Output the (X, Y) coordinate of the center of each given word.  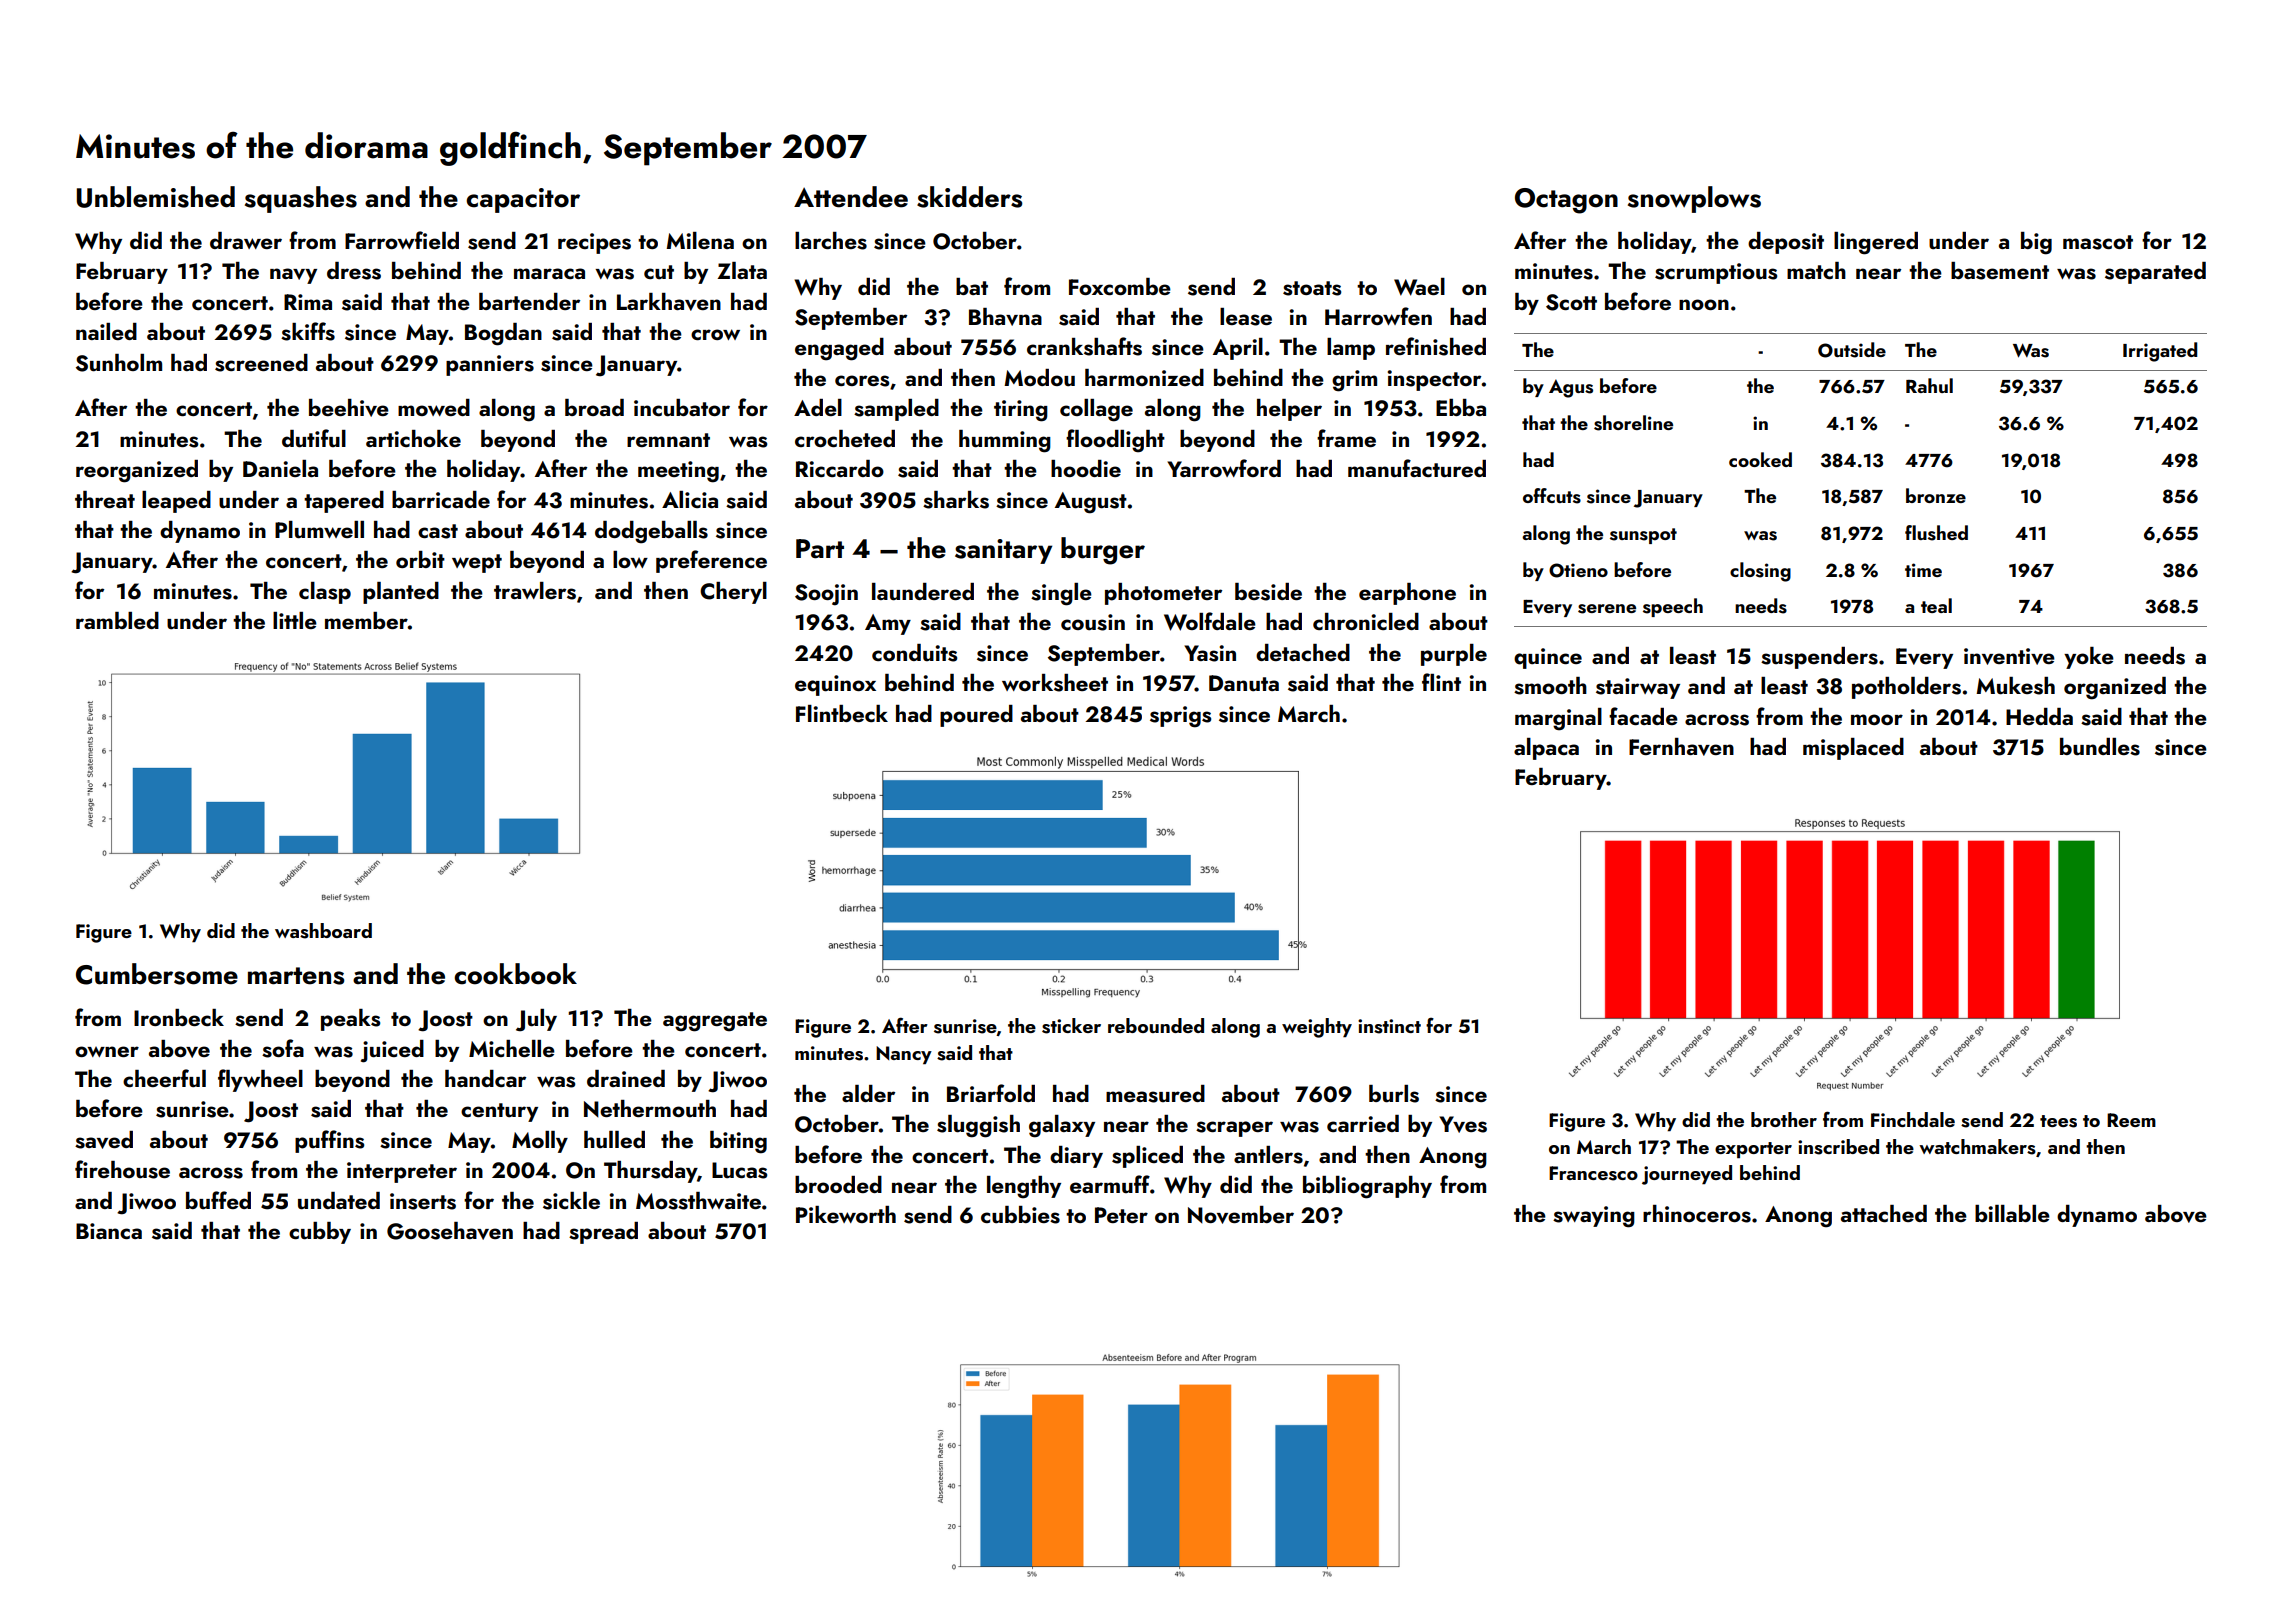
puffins (329, 1141)
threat (105, 499)
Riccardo (840, 468)
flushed (1936, 533)
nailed (106, 331)
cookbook (515, 974)
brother (1784, 1119)
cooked (1760, 459)
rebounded (1156, 1025)
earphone (1407, 594)
